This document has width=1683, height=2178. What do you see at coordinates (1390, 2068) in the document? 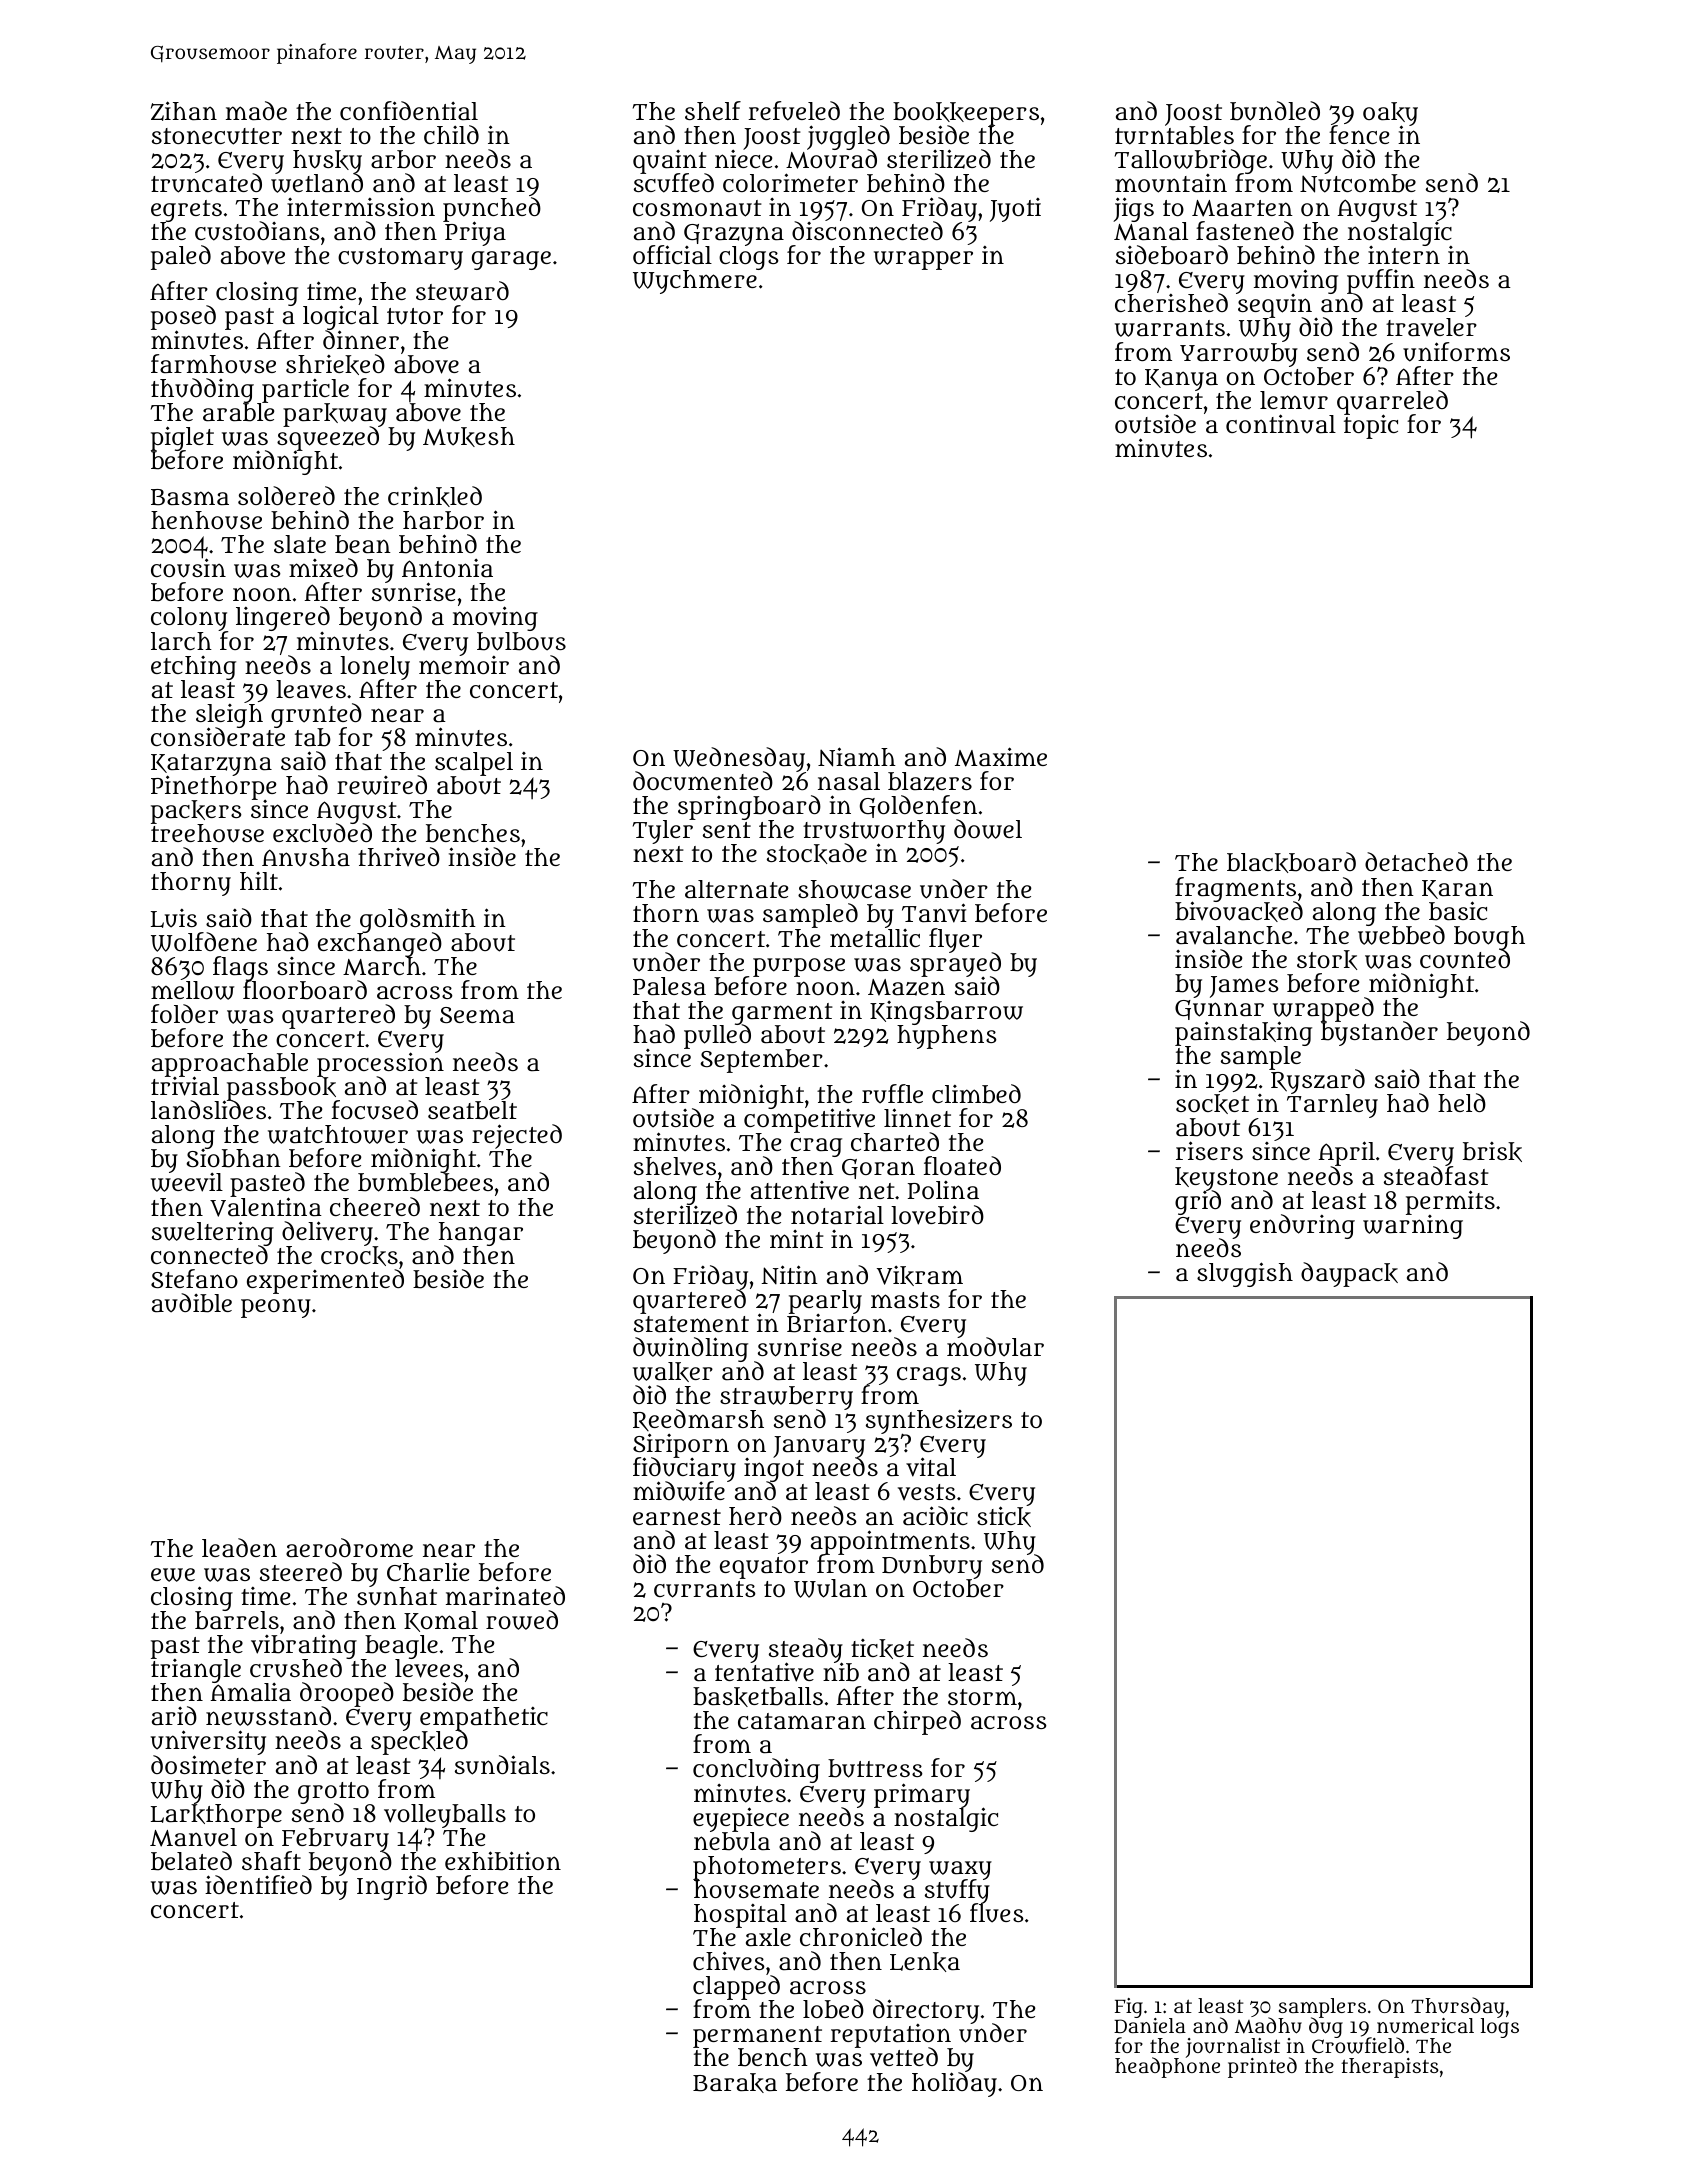
I see `therapists` at bounding box center [1390, 2068].
